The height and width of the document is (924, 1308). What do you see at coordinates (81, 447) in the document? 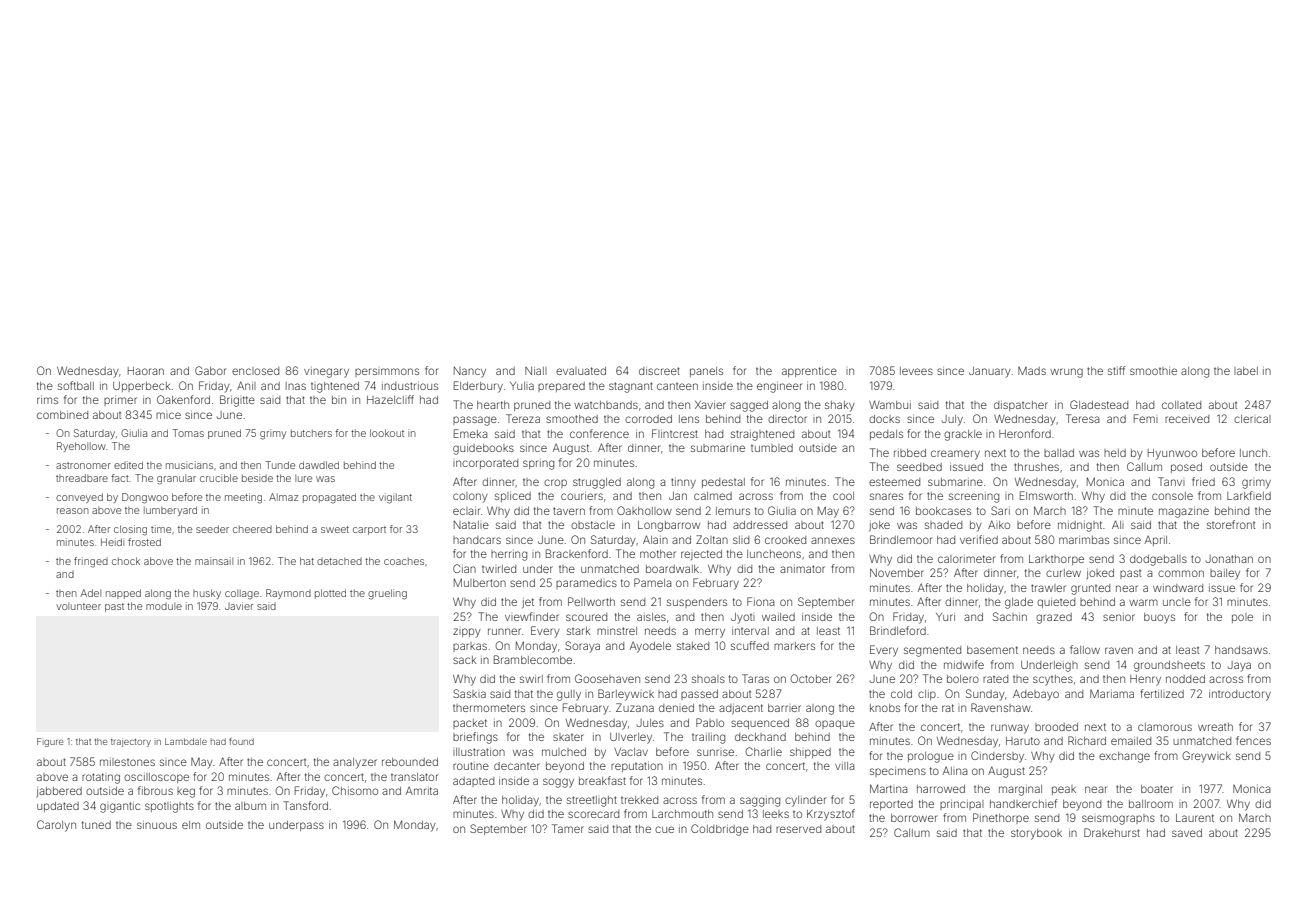
I see `Ryehollow` at bounding box center [81, 447].
